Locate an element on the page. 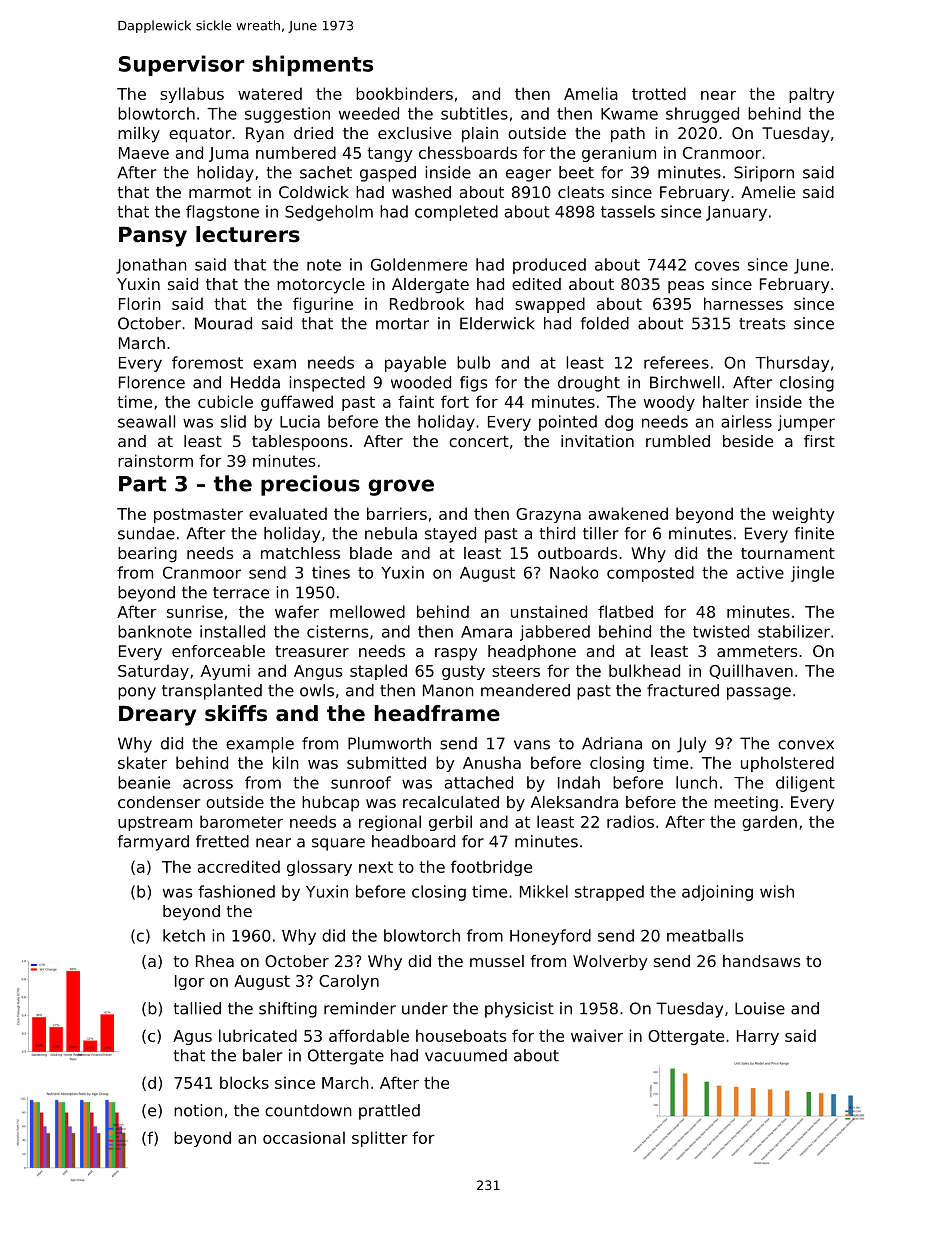 This document has height=1233, width=952. convex is located at coordinates (806, 745).
